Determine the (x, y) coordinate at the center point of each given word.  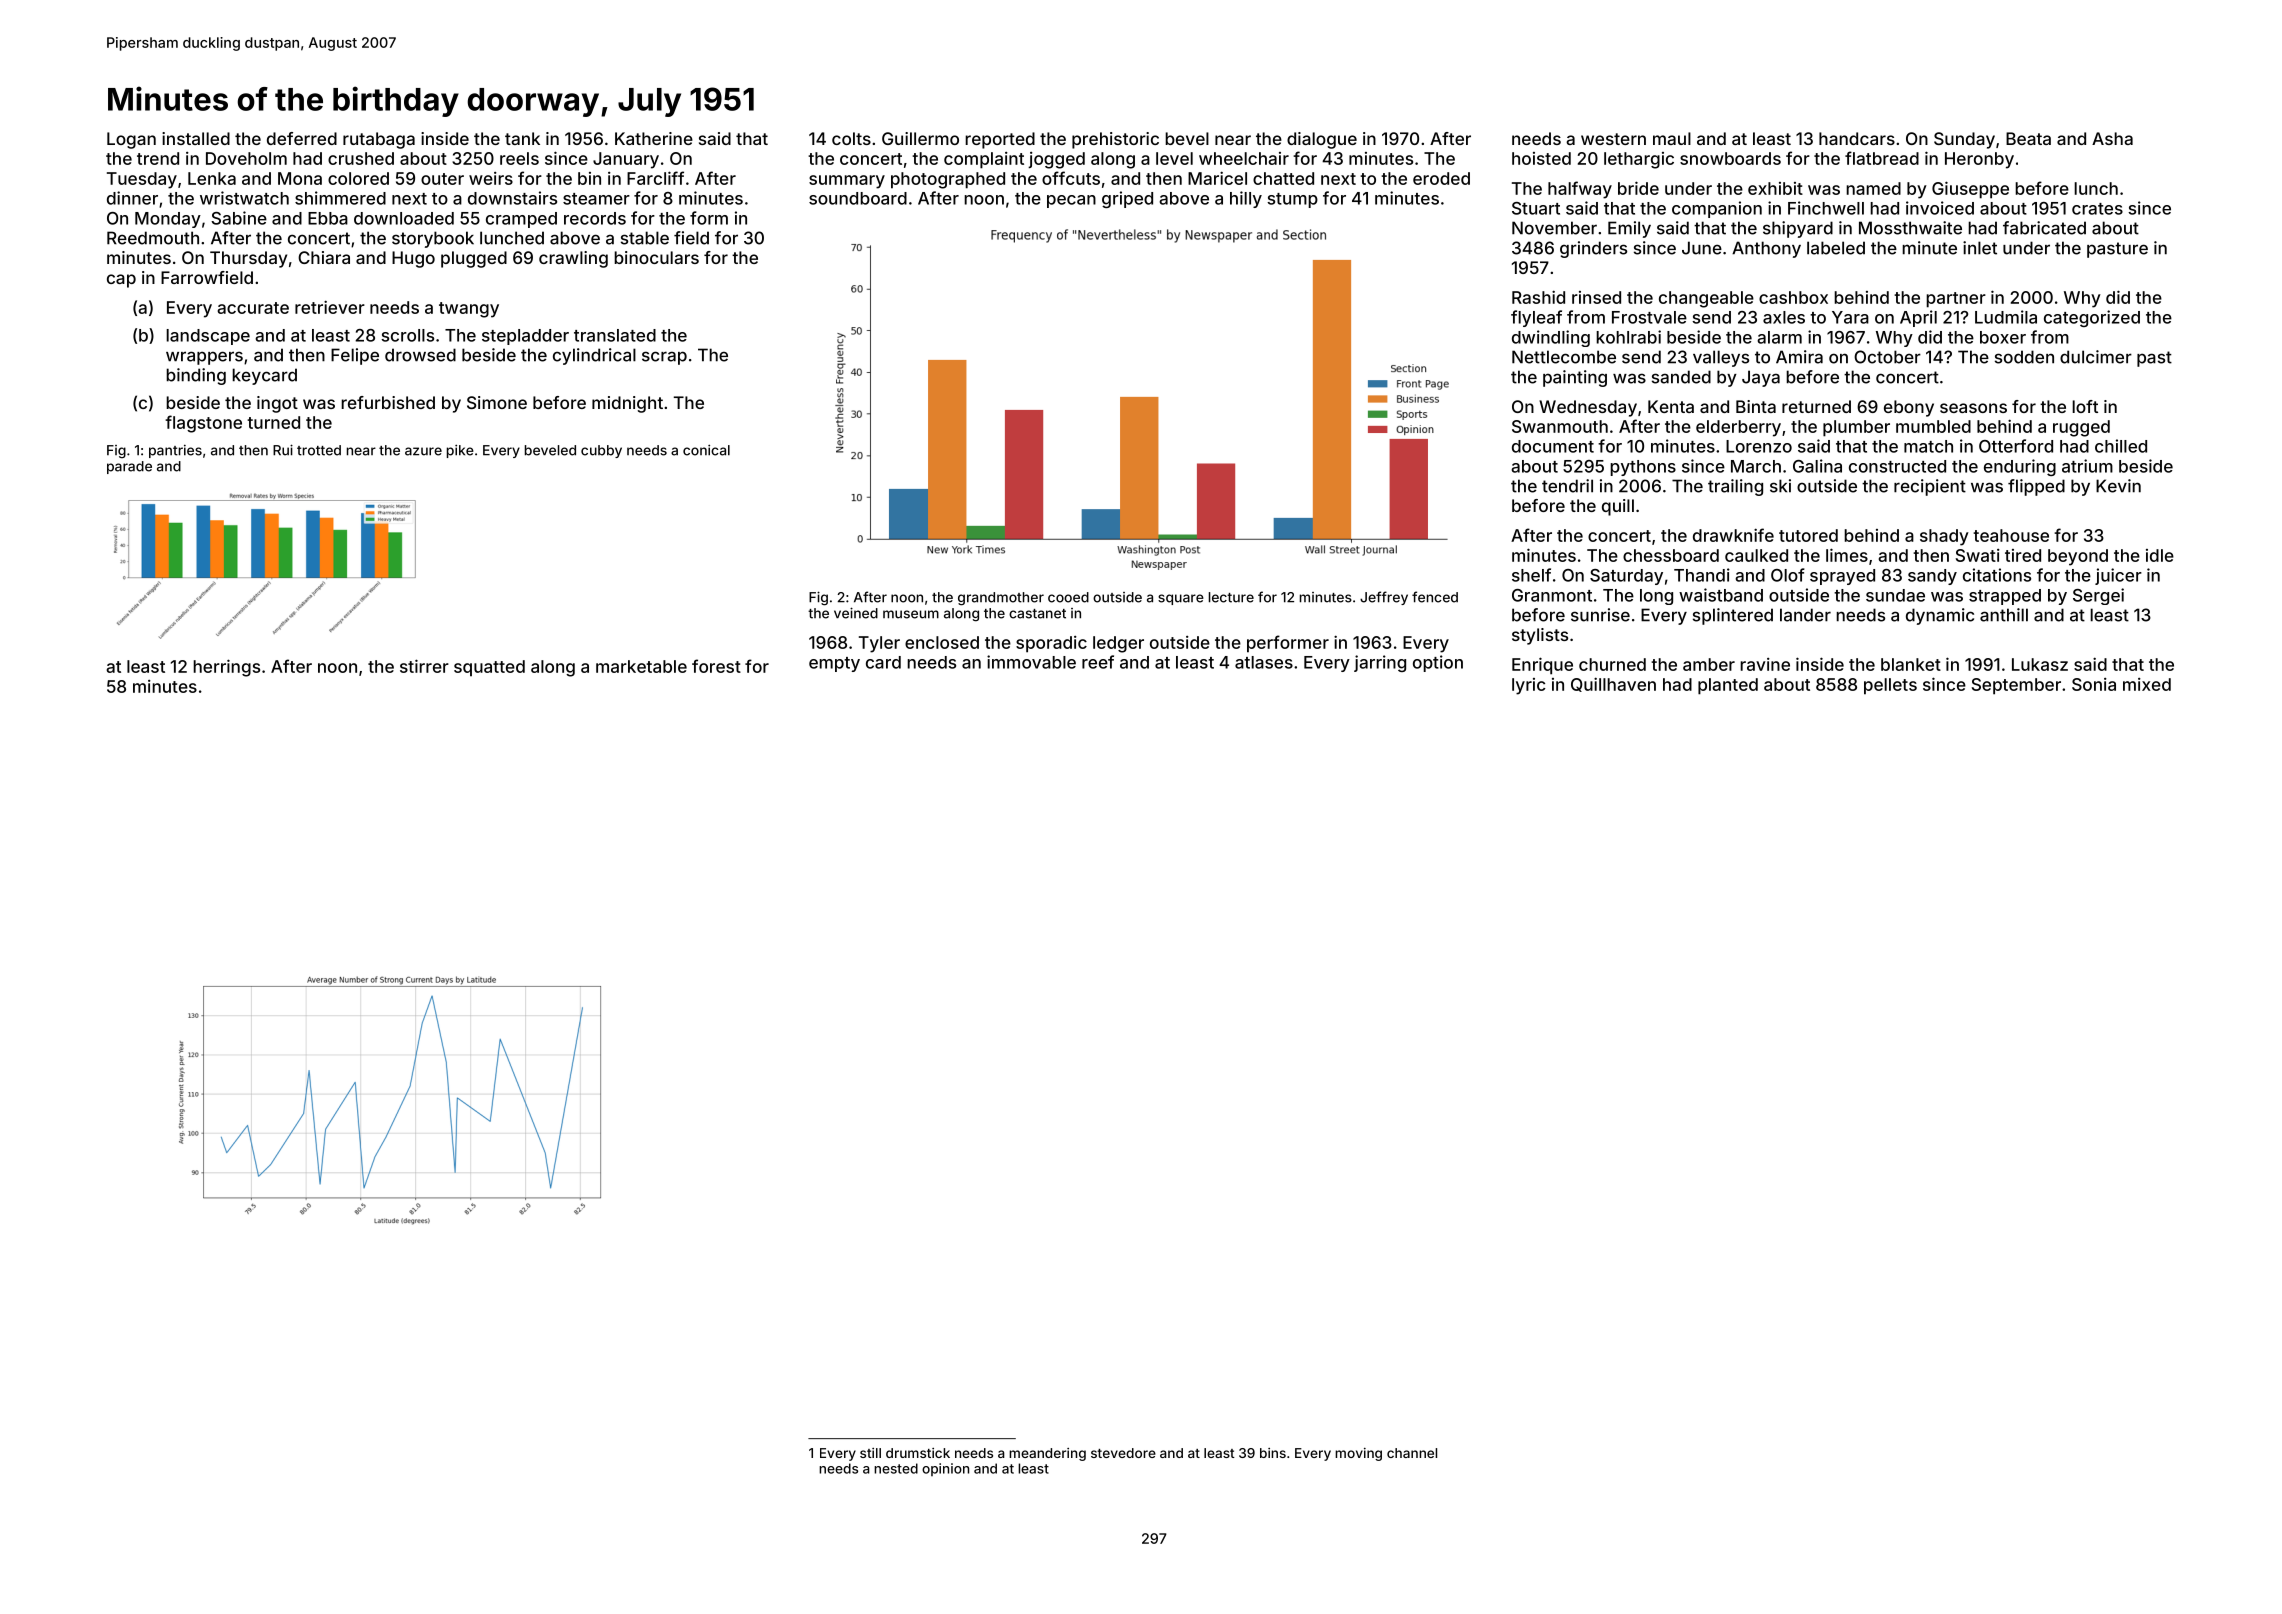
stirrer (424, 666)
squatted (489, 668)
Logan (131, 140)
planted (1728, 686)
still (870, 1453)
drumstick (918, 1453)
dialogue (1322, 140)
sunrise (1600, 615)
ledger (1118, 644)
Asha (2112, 138)
